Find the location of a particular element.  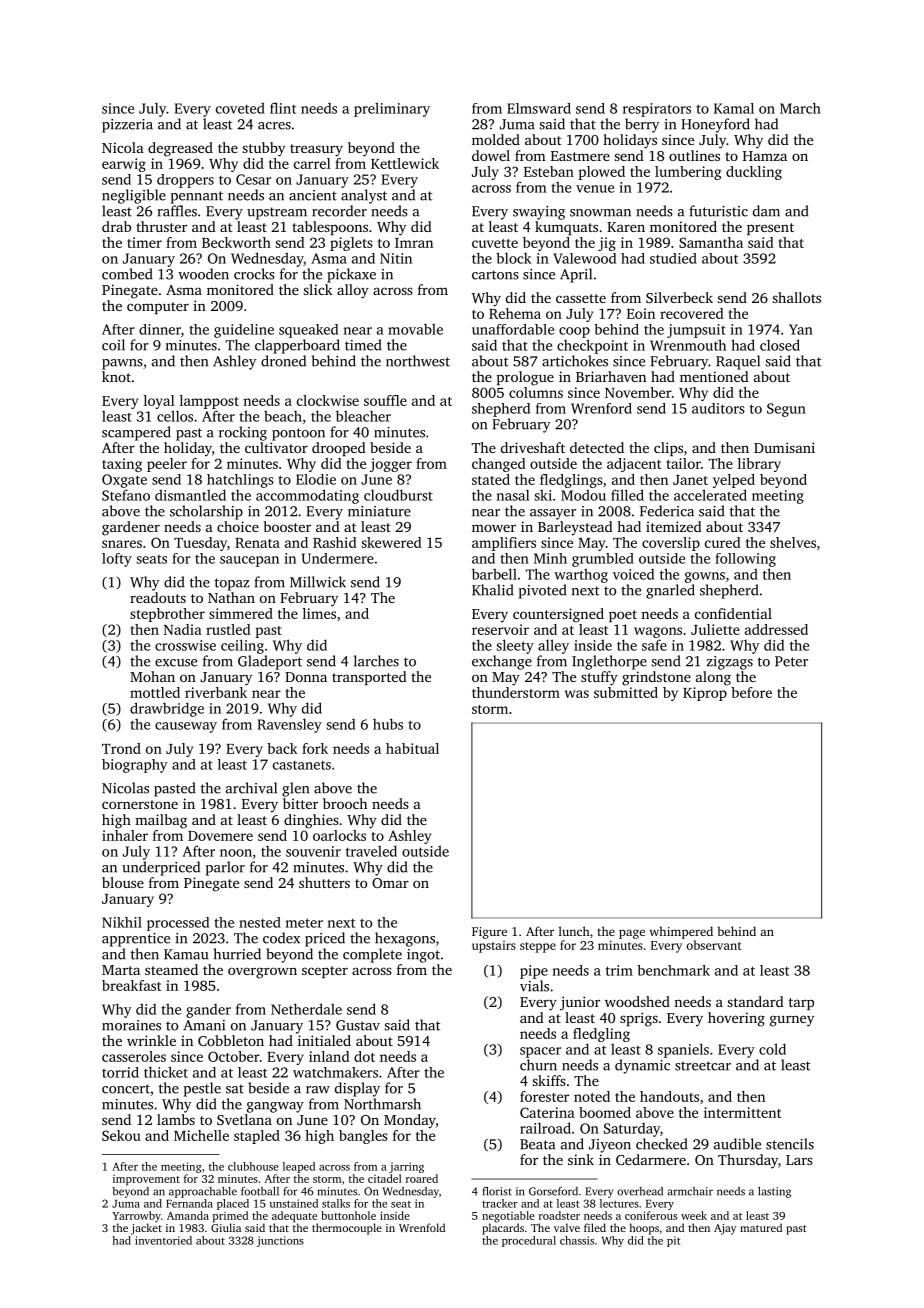

taxing is located at coordinates (122, 465).
